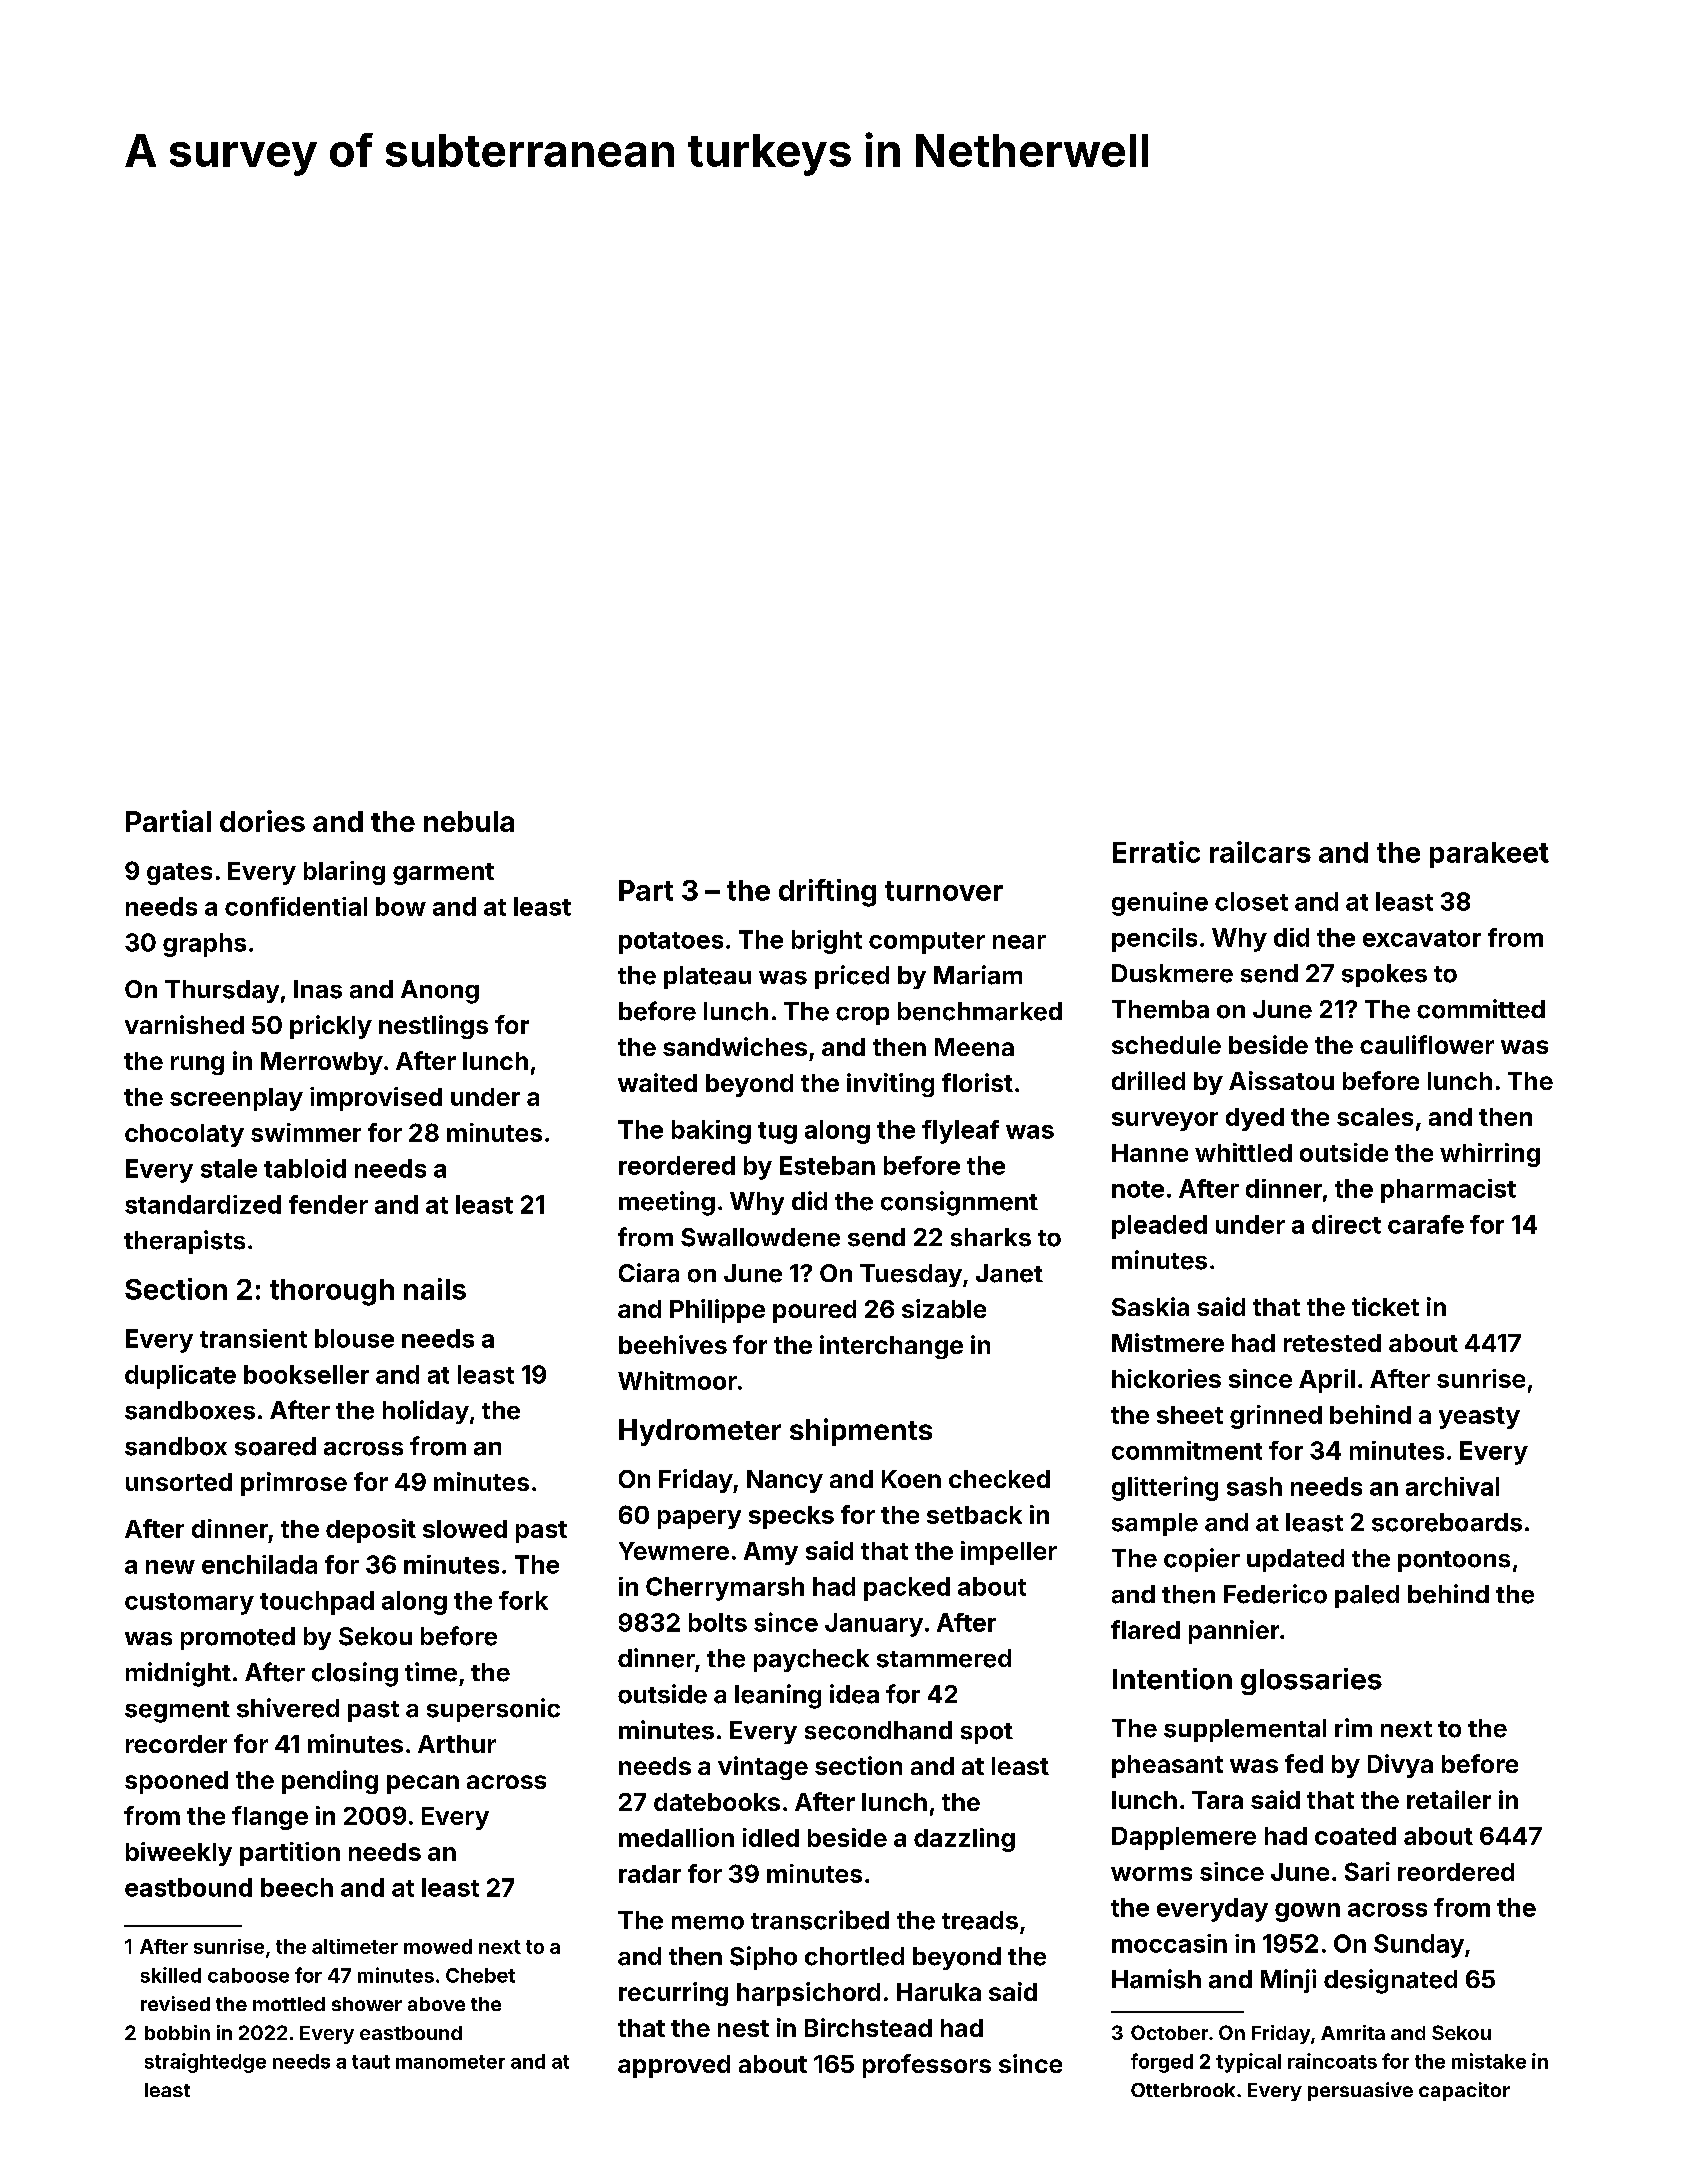  What do you see at coordinates (1260, 852) in the screenshot?
I see `railcars` at bounding box center [1260, 852].
